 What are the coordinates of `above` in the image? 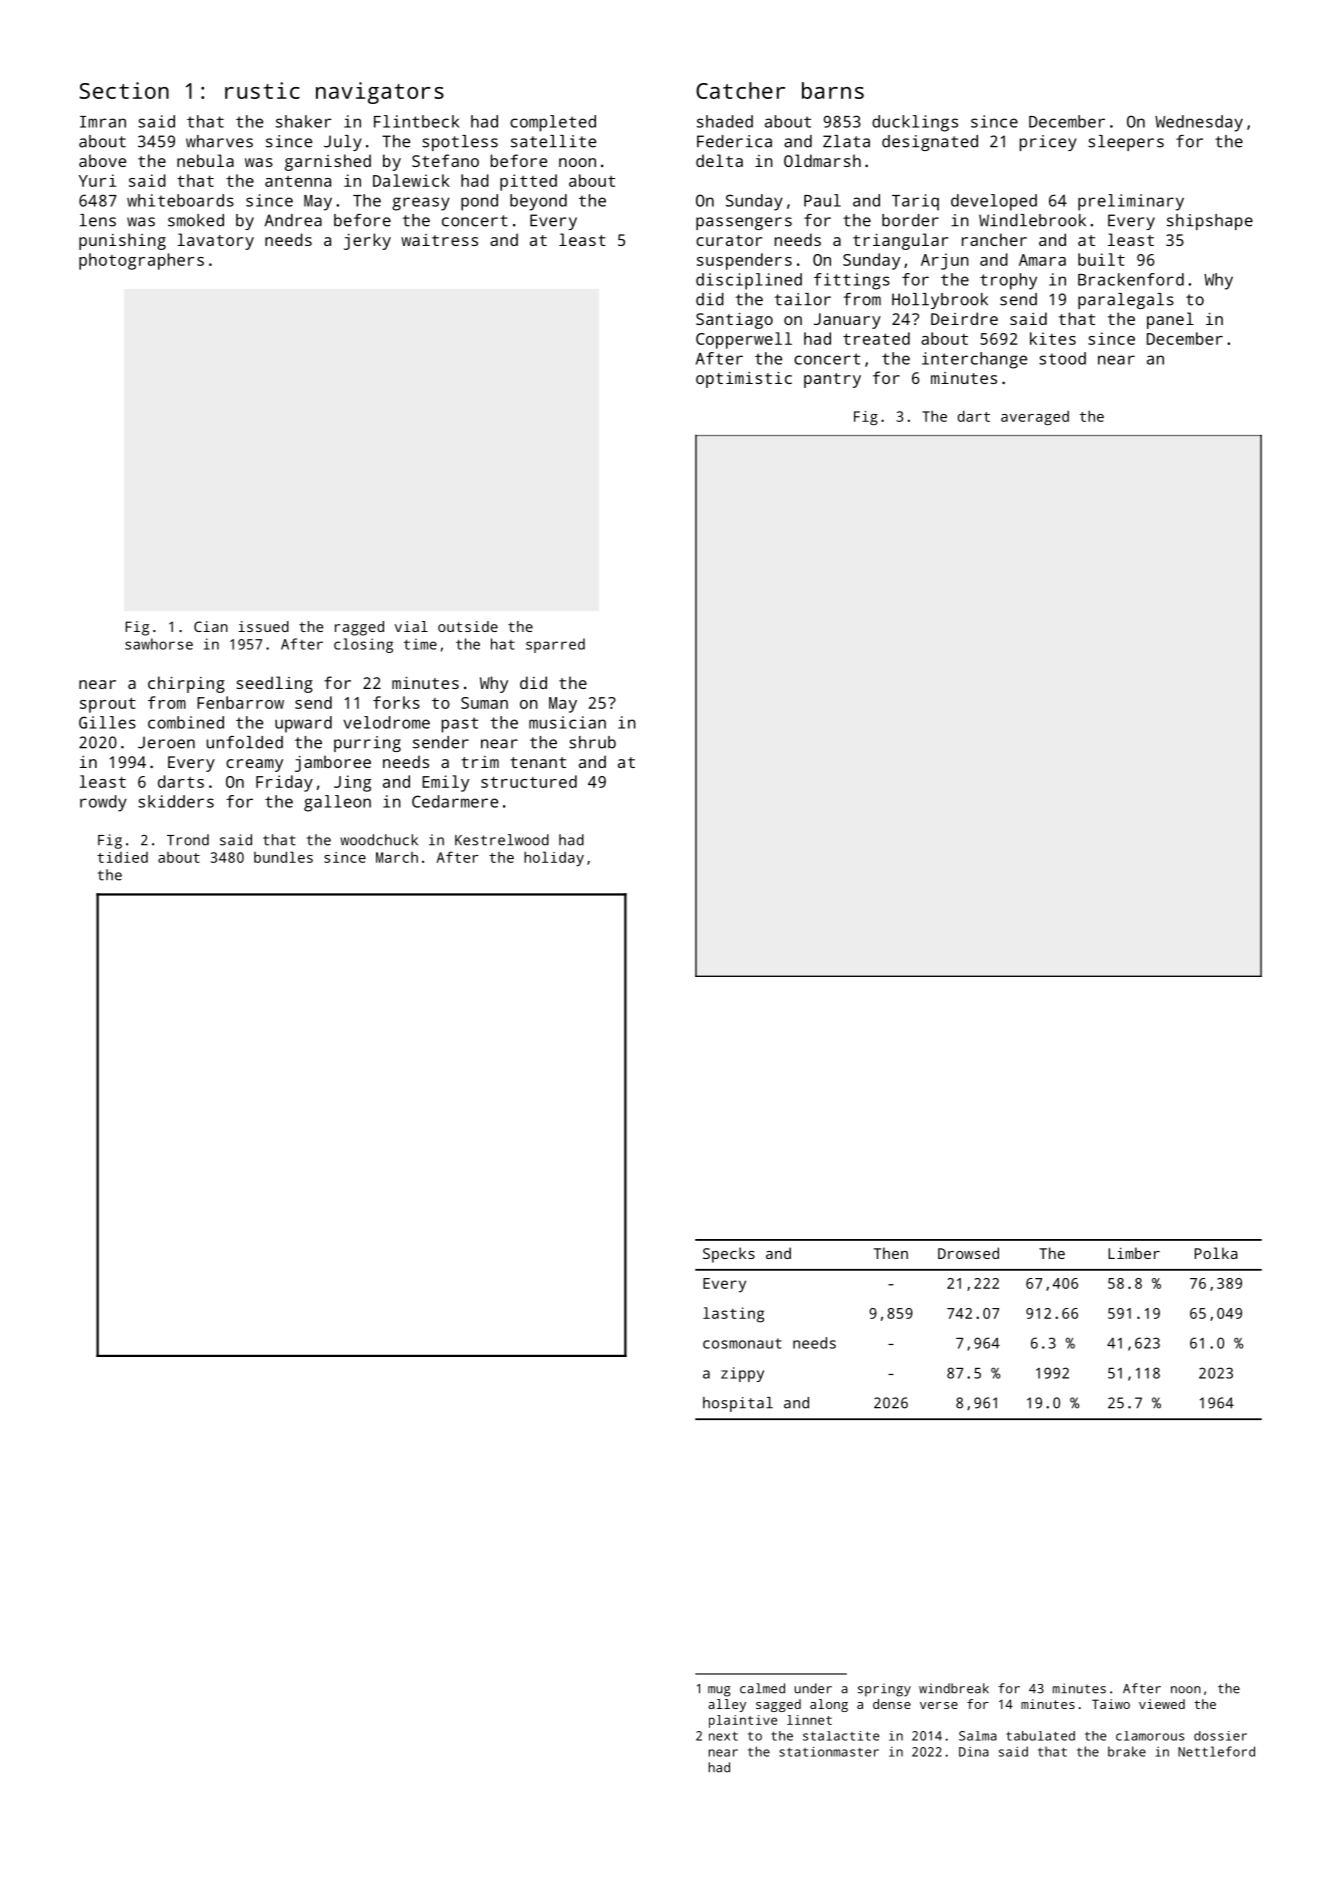 It's located at (102, 160).
